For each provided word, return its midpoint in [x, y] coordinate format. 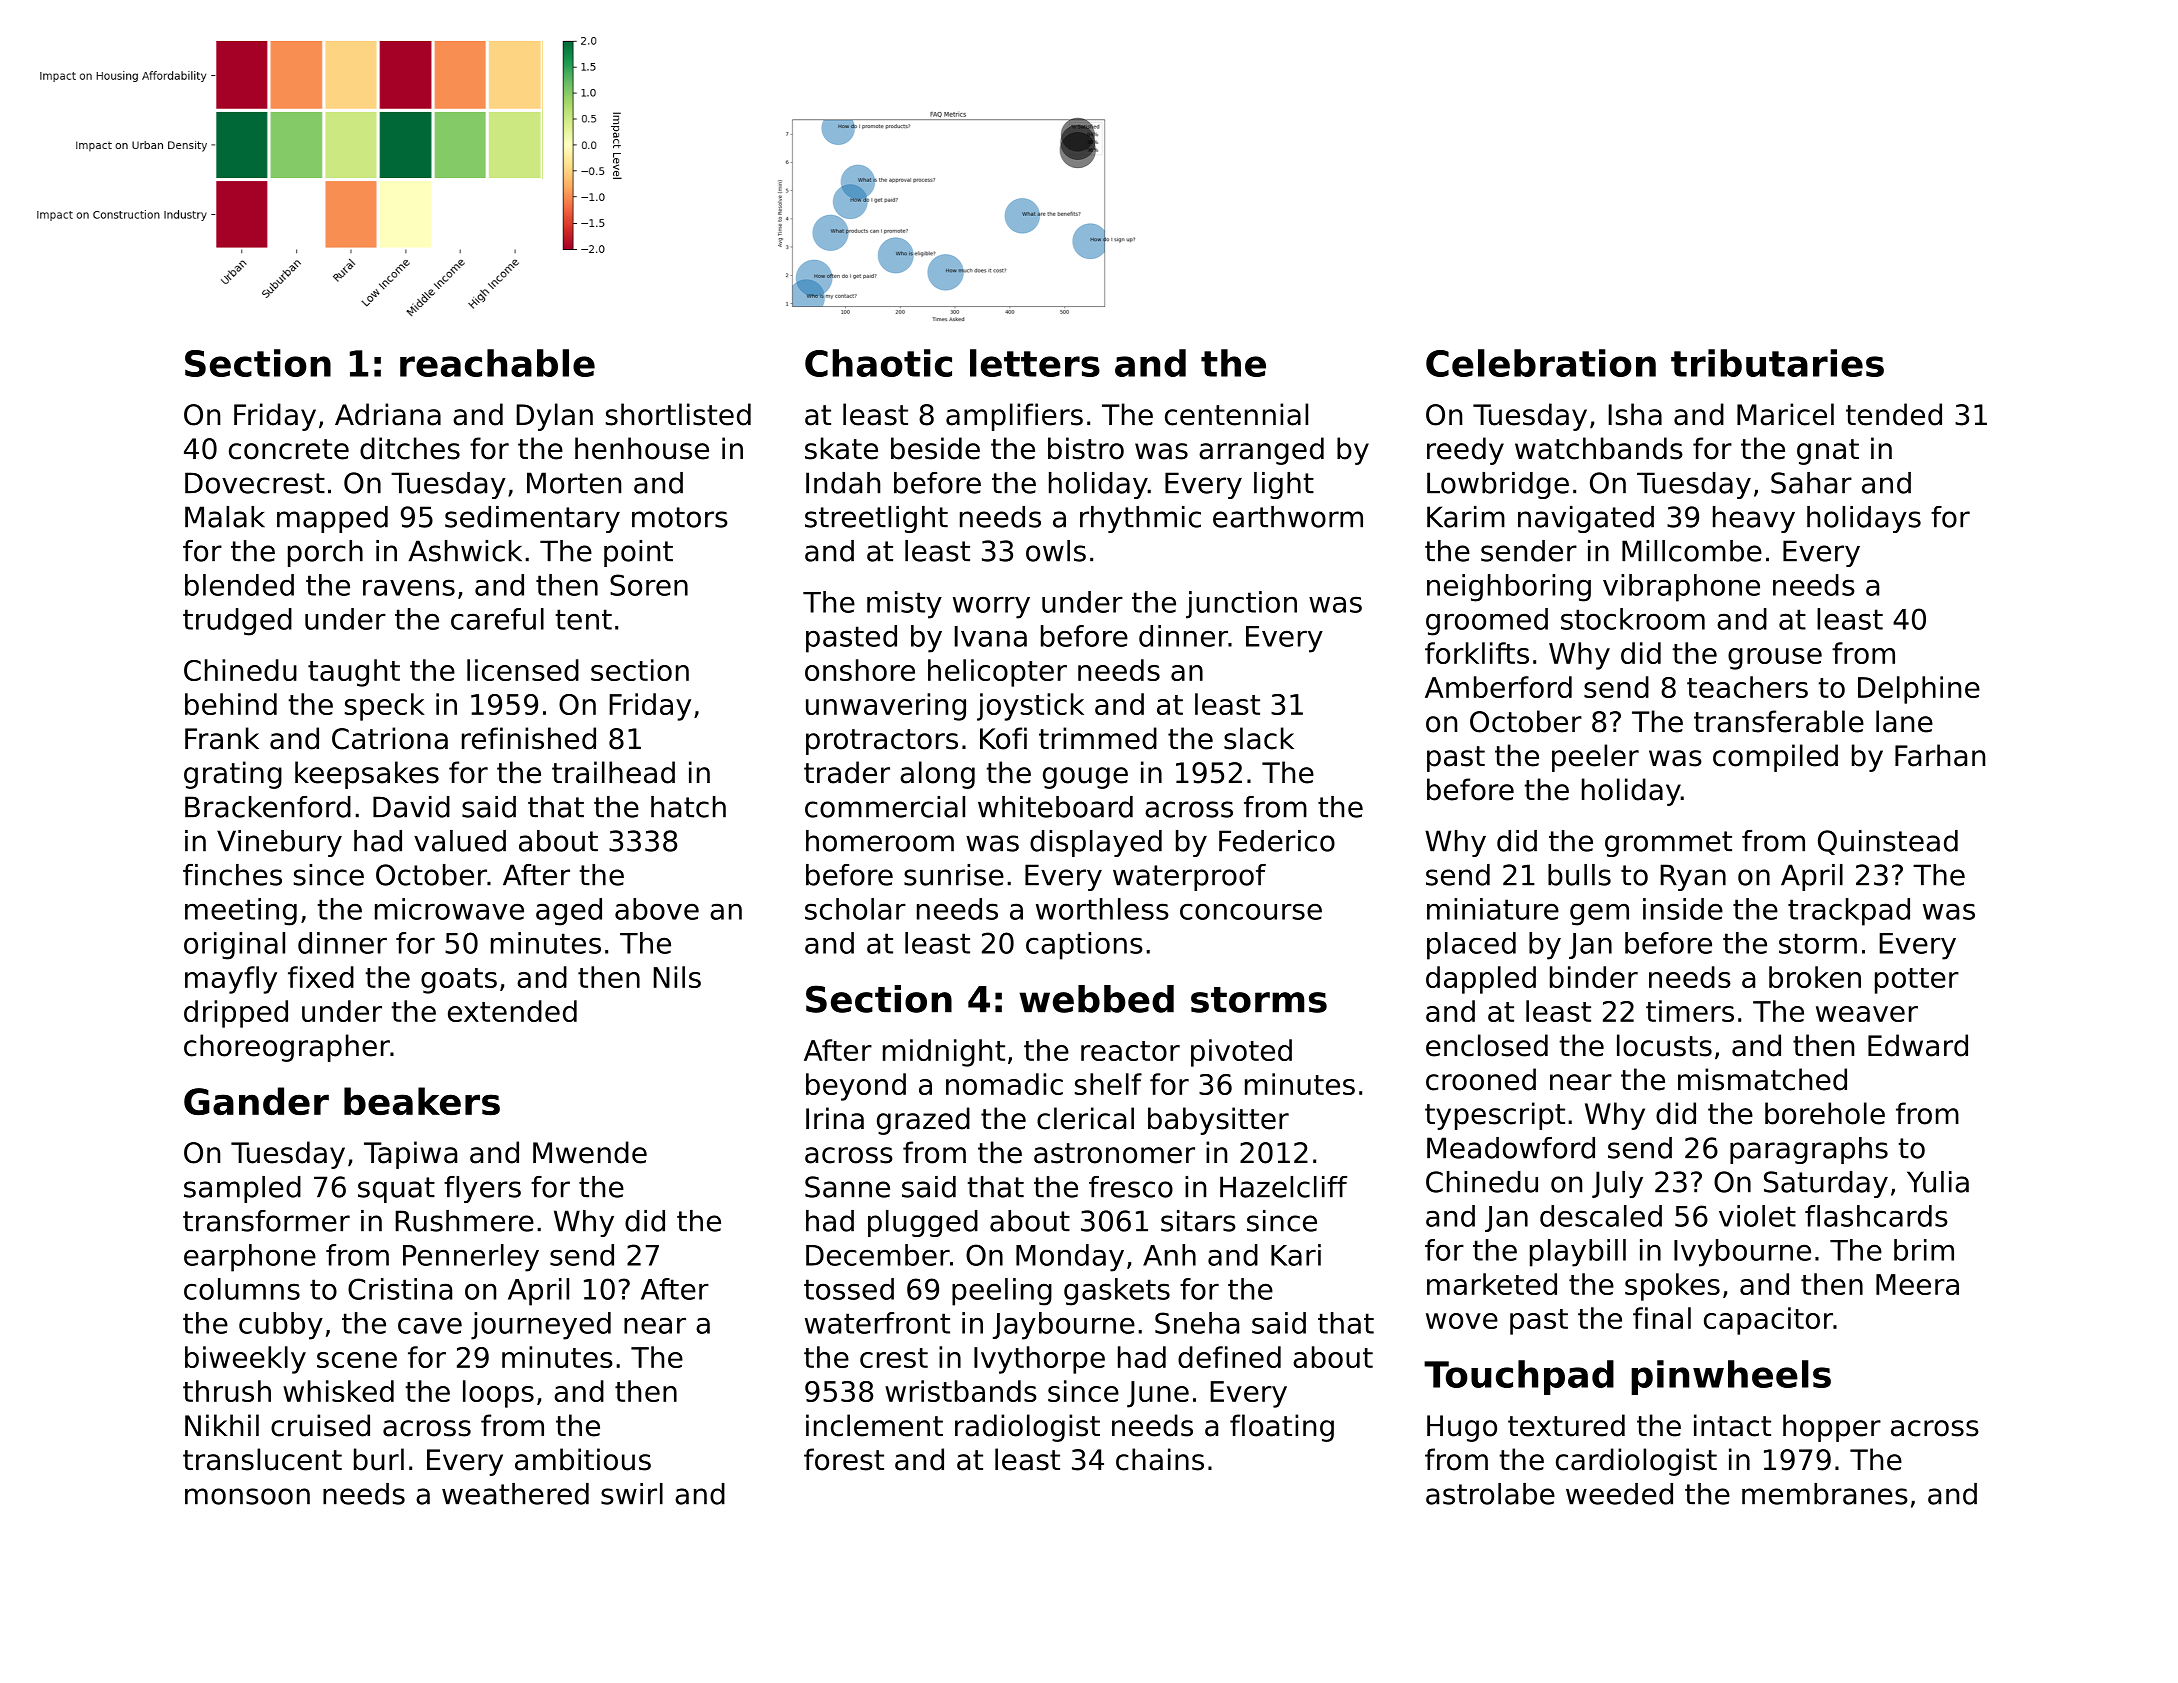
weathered [515, 1494]
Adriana [388, 414]
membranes [1825, 1494]
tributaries [1777, 363]
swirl [632, 1494]
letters [1035, 363]
